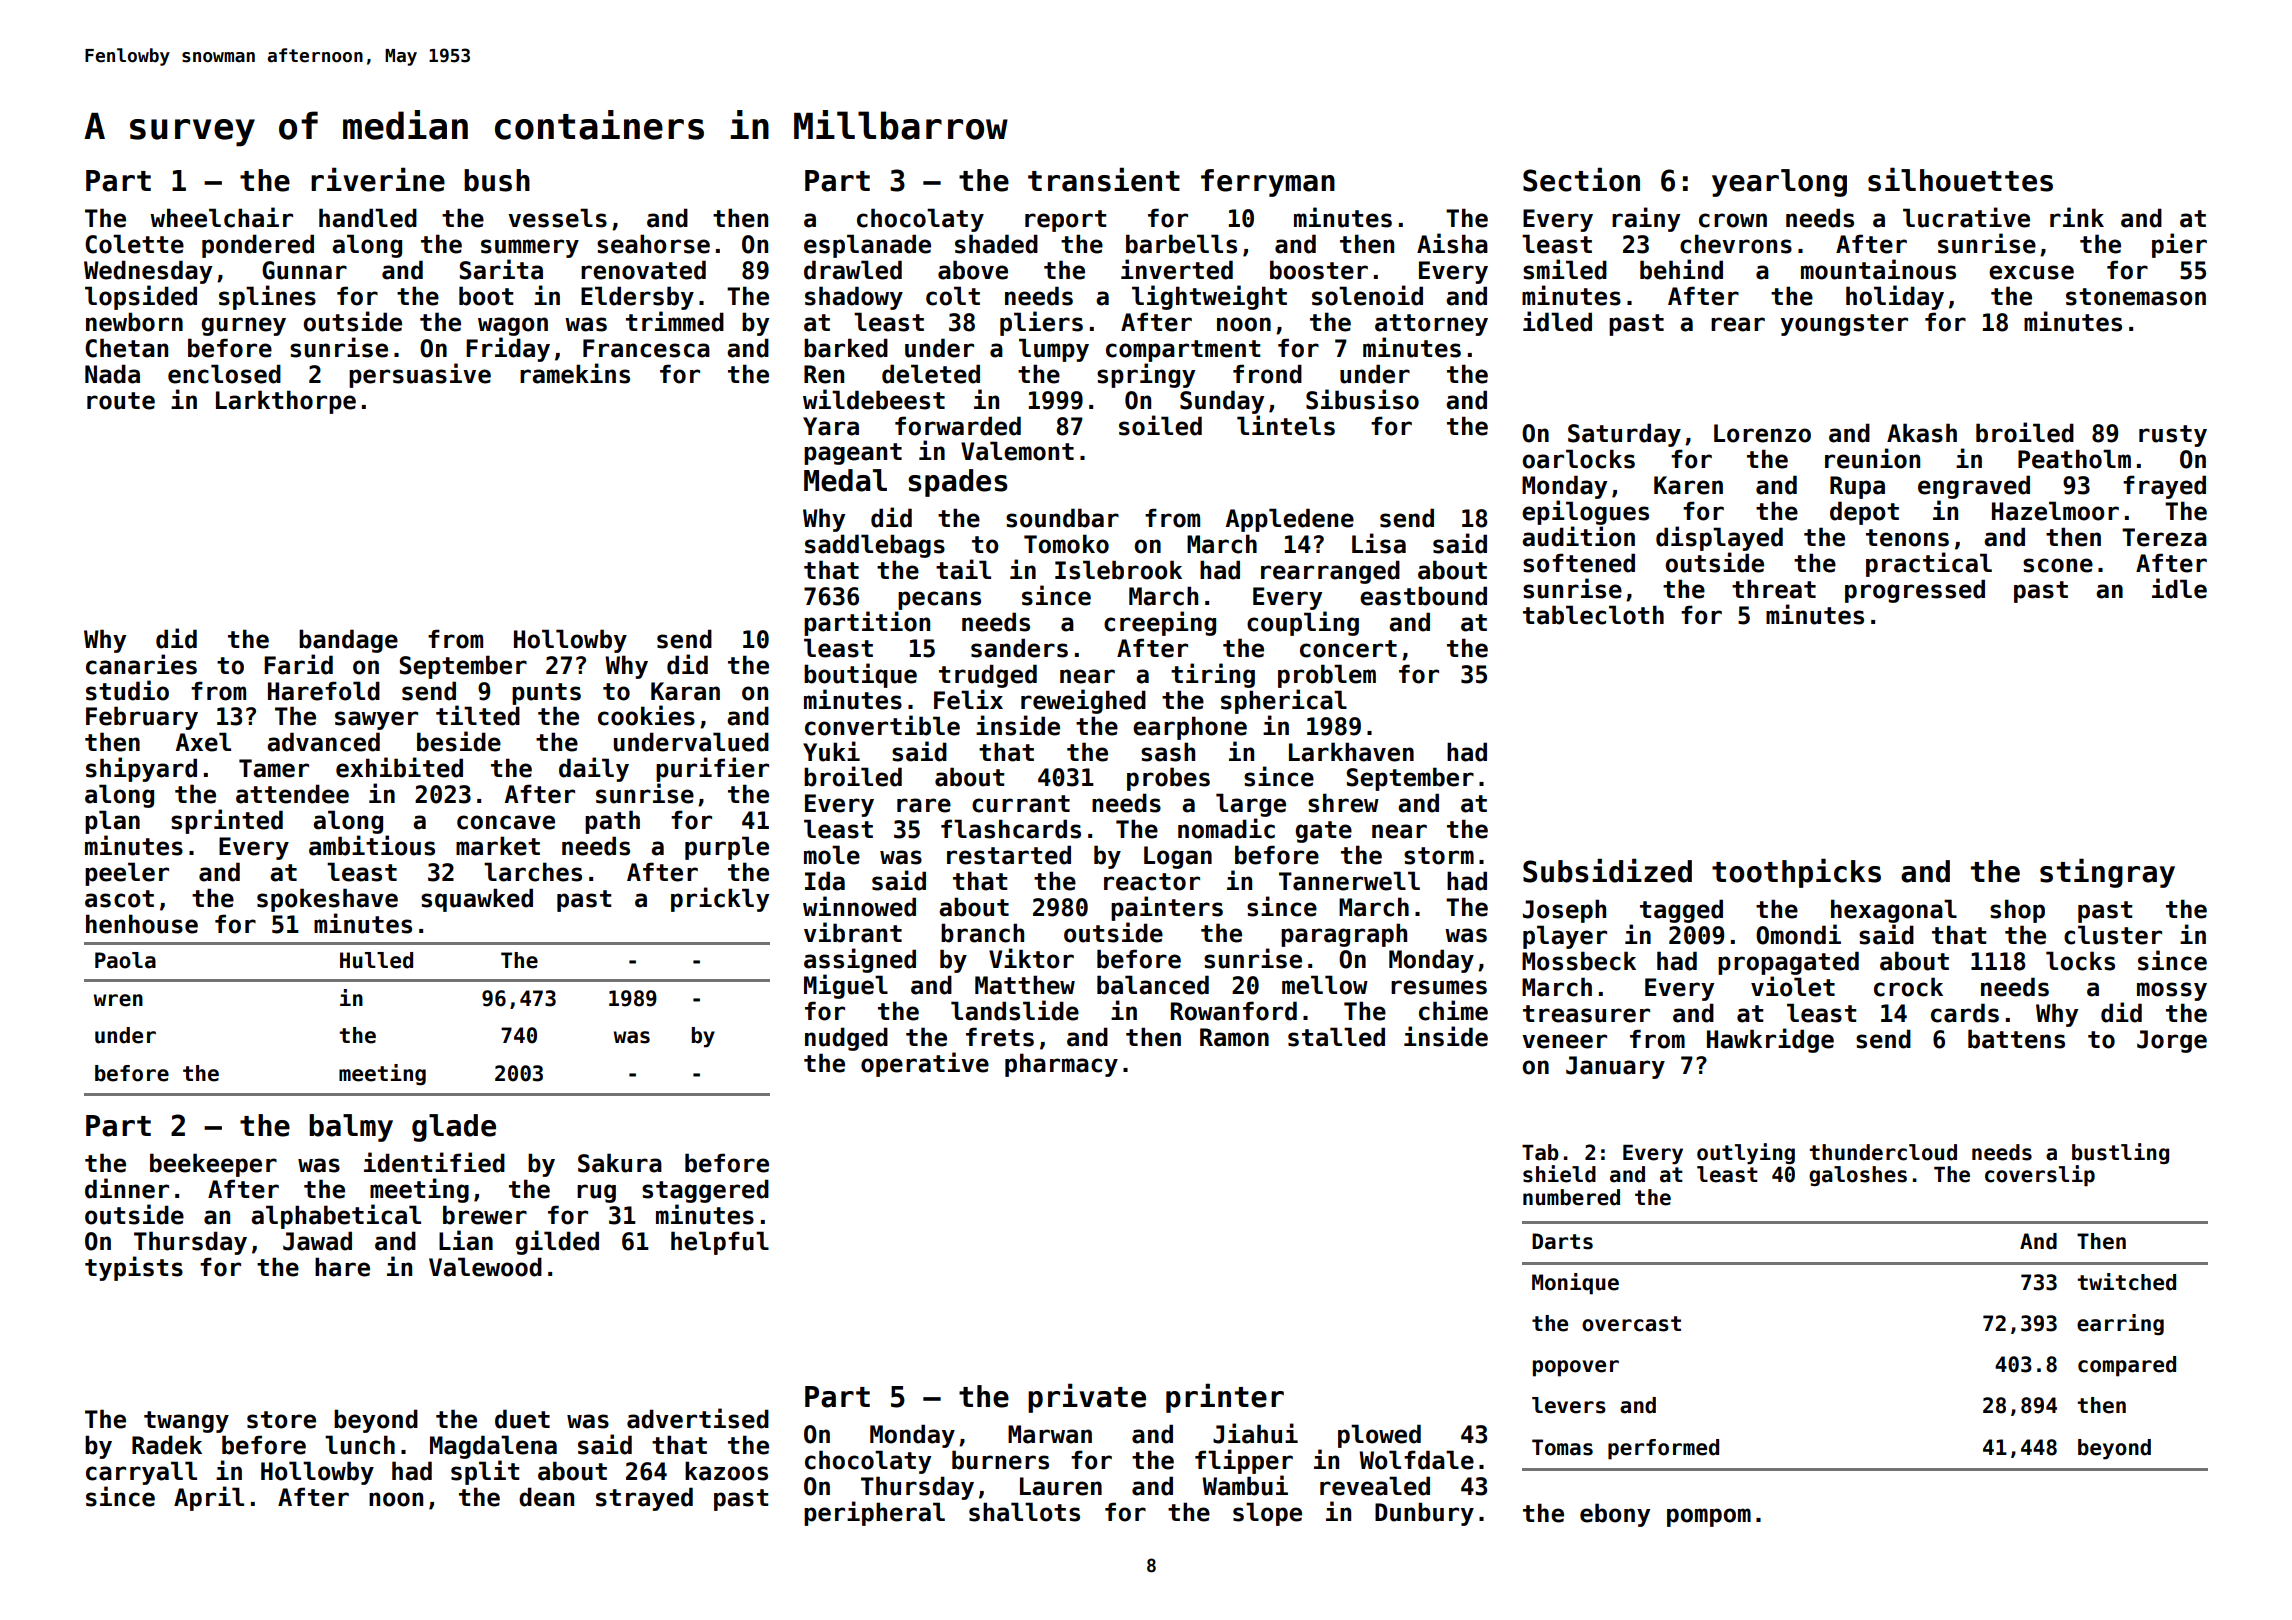 This screenshot has width=2292, height=1620. What do you see at coordinates (1779, 183) in the screenshot?
I see `yearlong` at bounding box center [1779, 183].
